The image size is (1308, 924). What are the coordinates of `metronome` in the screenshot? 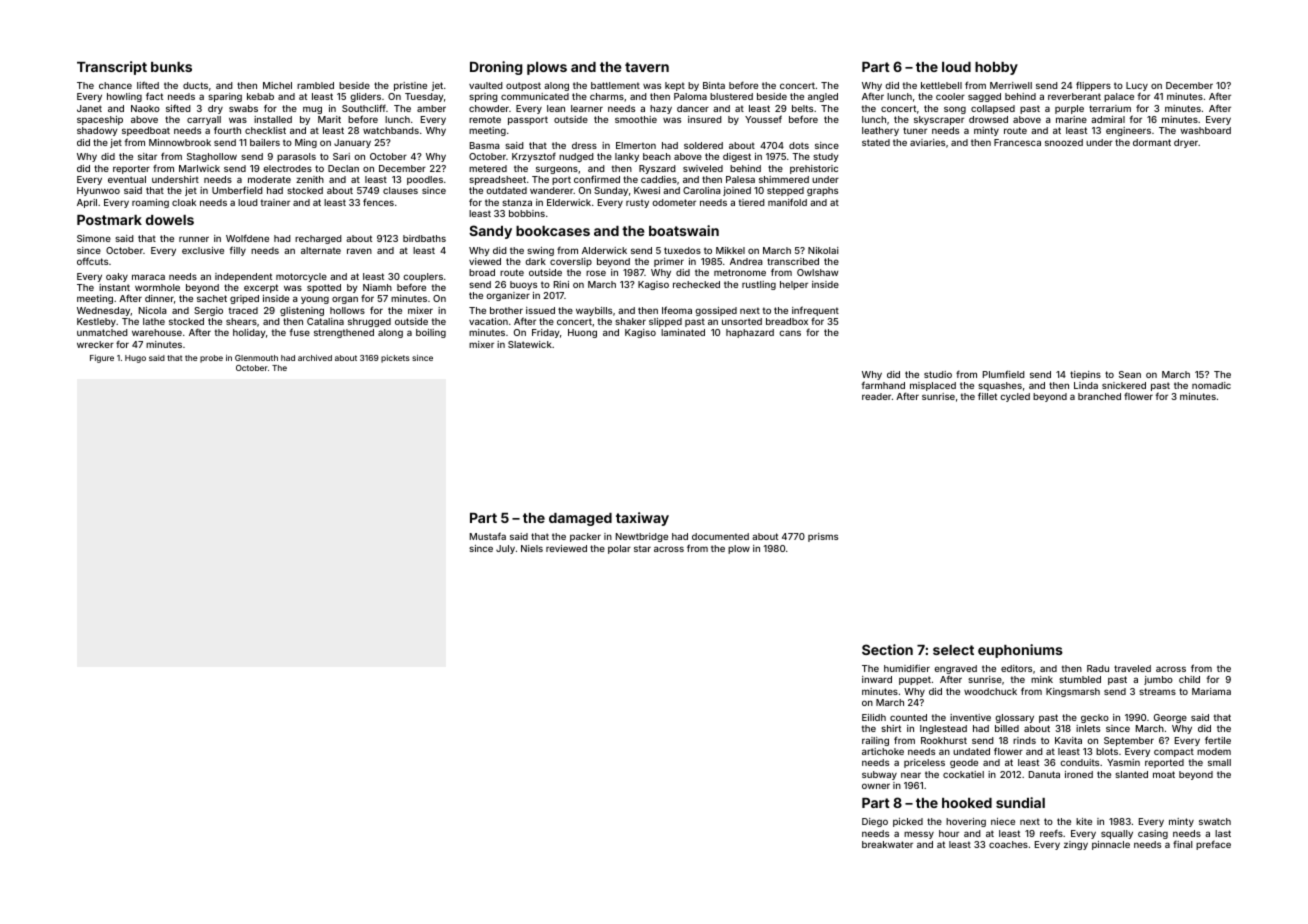 It's located at (740, 272).
